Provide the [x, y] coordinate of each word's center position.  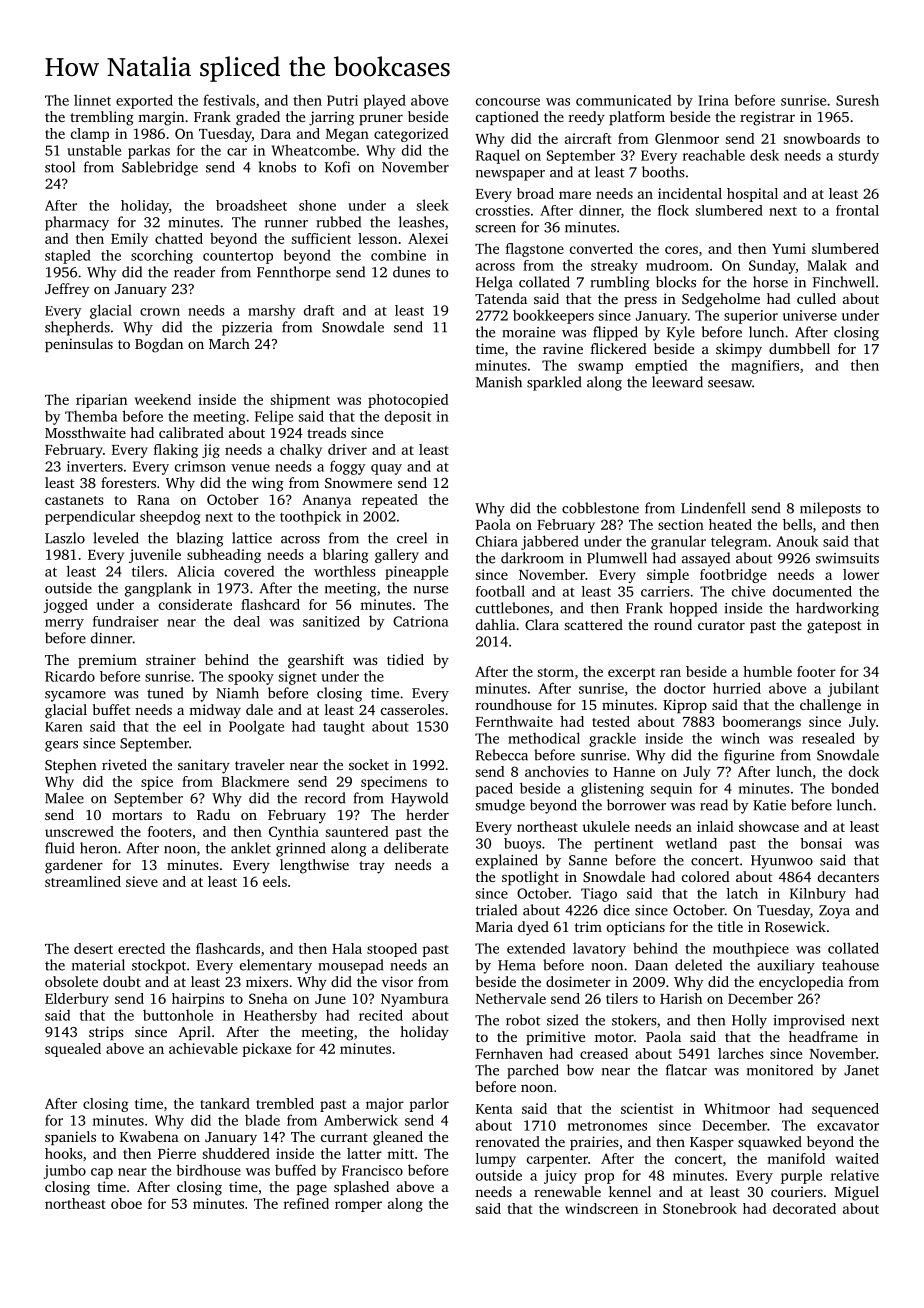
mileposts [830, 509]
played [384, 101]
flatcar [686, 1070]
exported [144, 101]
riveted [124, 764]
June [330, 999]
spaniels [70, 1138]
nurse [431, 590]
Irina [713, 100]
